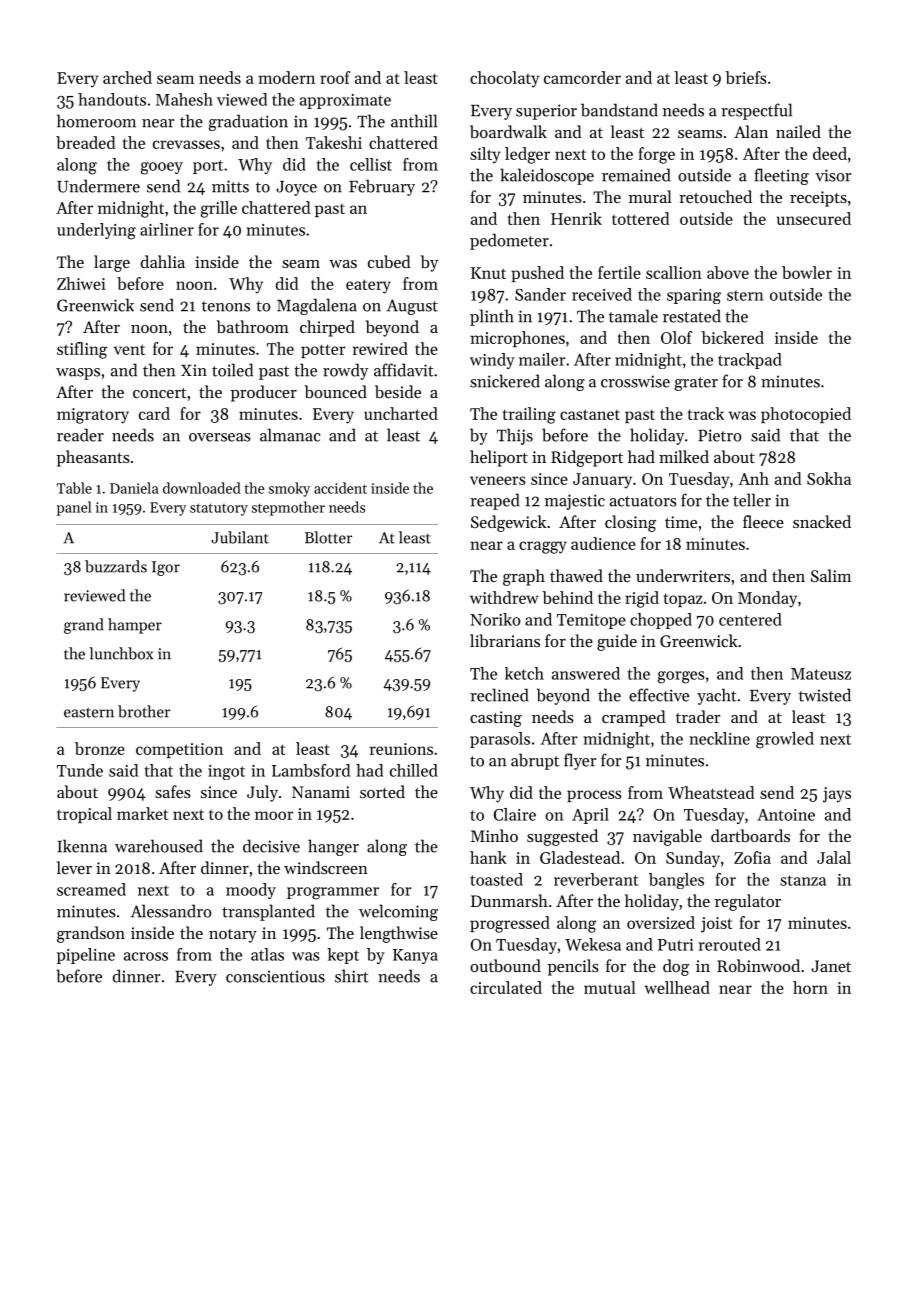 The image size is (908, 1316). I want to click on moody, so click(251, 891).
